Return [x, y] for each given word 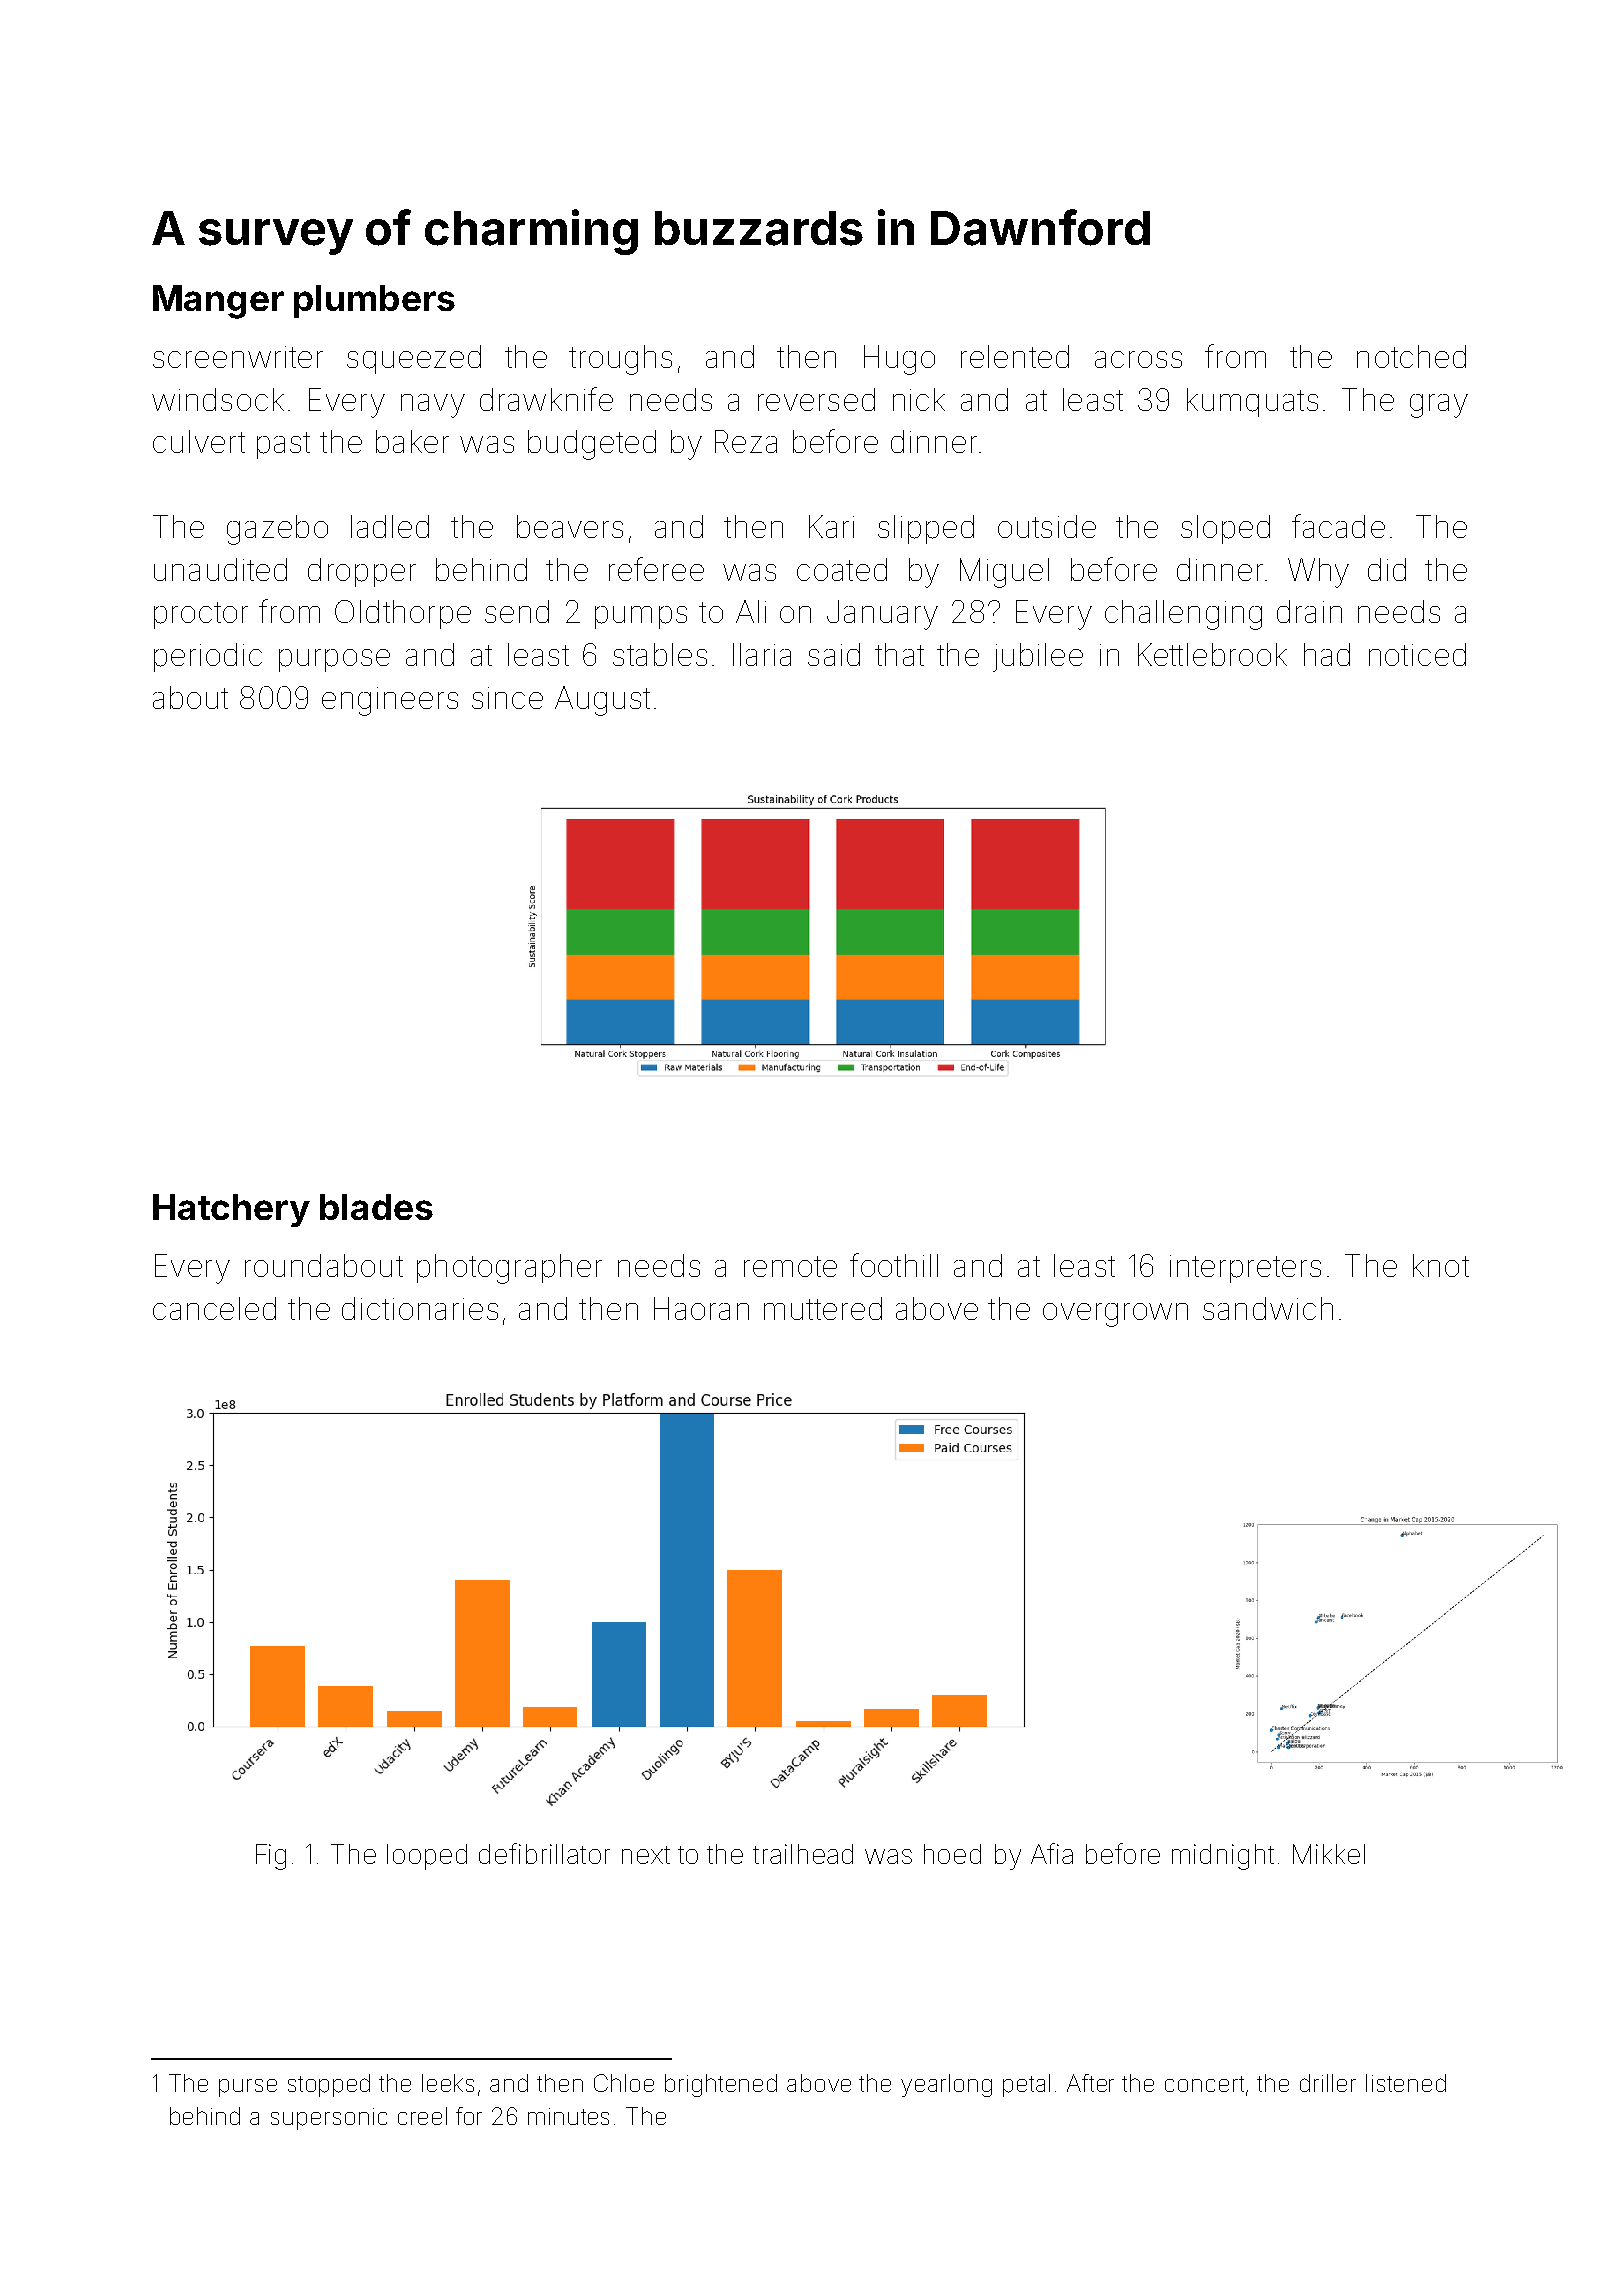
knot [1441, 1265]
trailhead [803, 1854]
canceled [214, 1308]
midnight [1223, 1857]
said [834, 654]
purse [248, 2088]
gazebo [277, 530]
